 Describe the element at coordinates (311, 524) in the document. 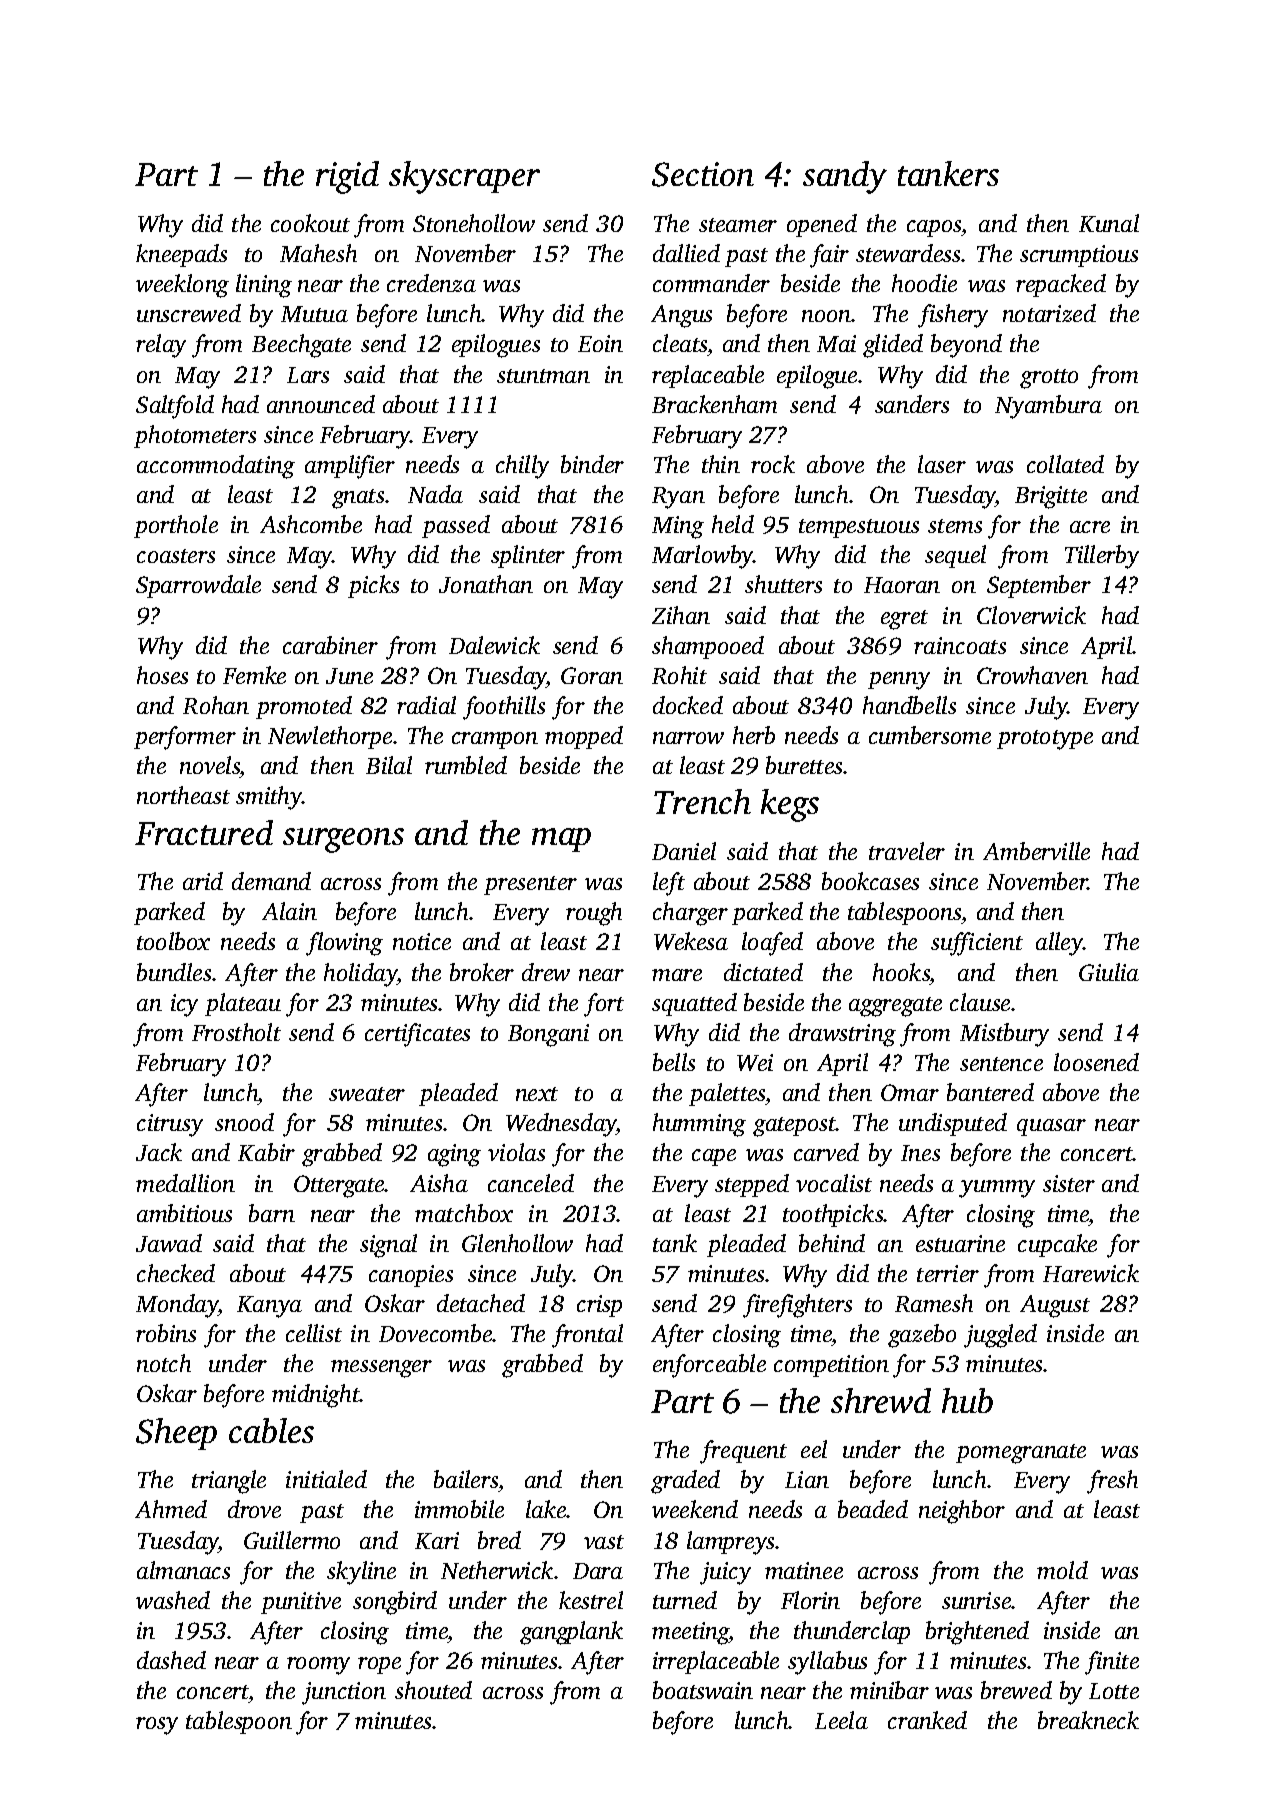

I see `Ashcombe` at that location.
